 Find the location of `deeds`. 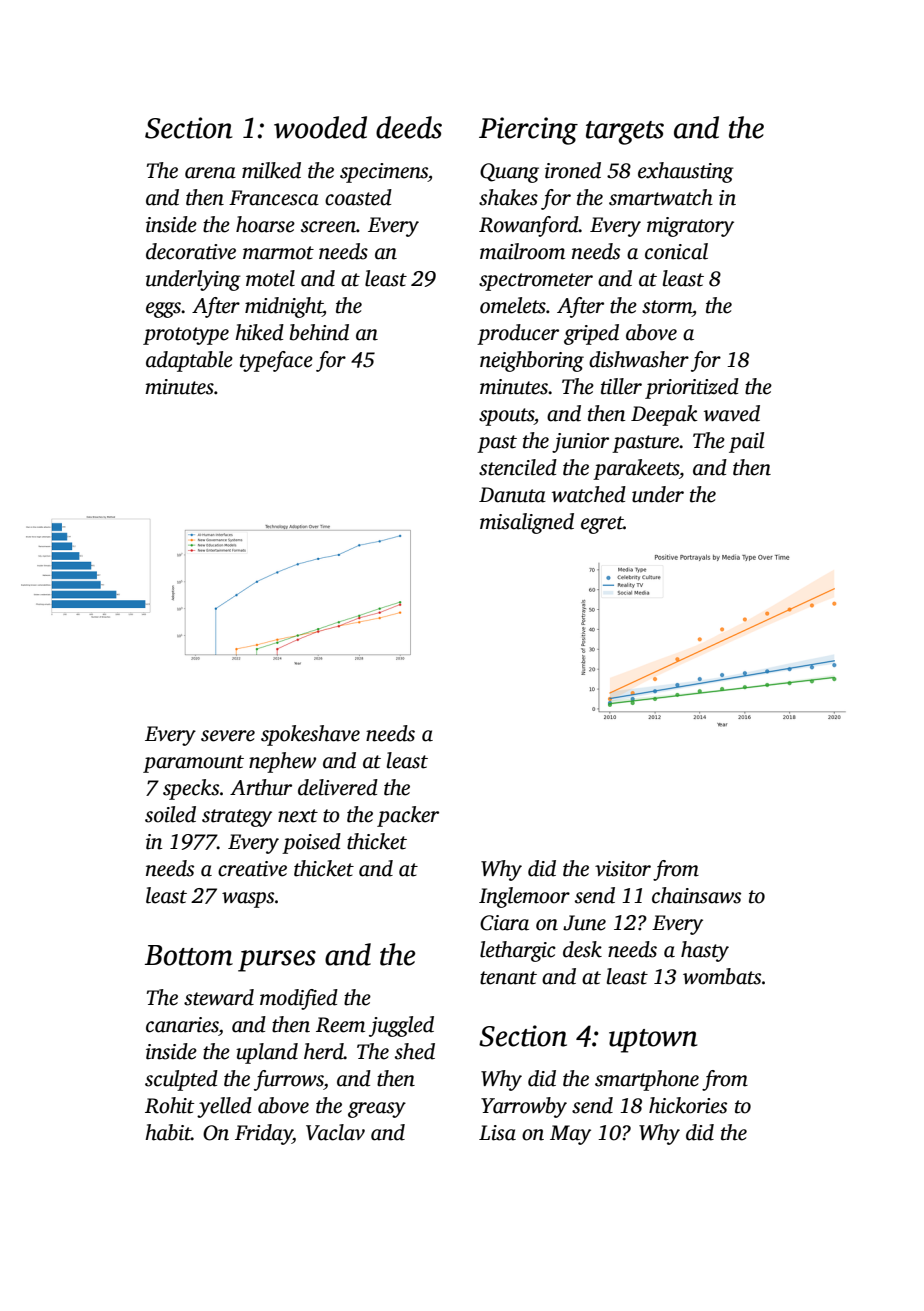

deeds is located at coordinates (409, 127).
